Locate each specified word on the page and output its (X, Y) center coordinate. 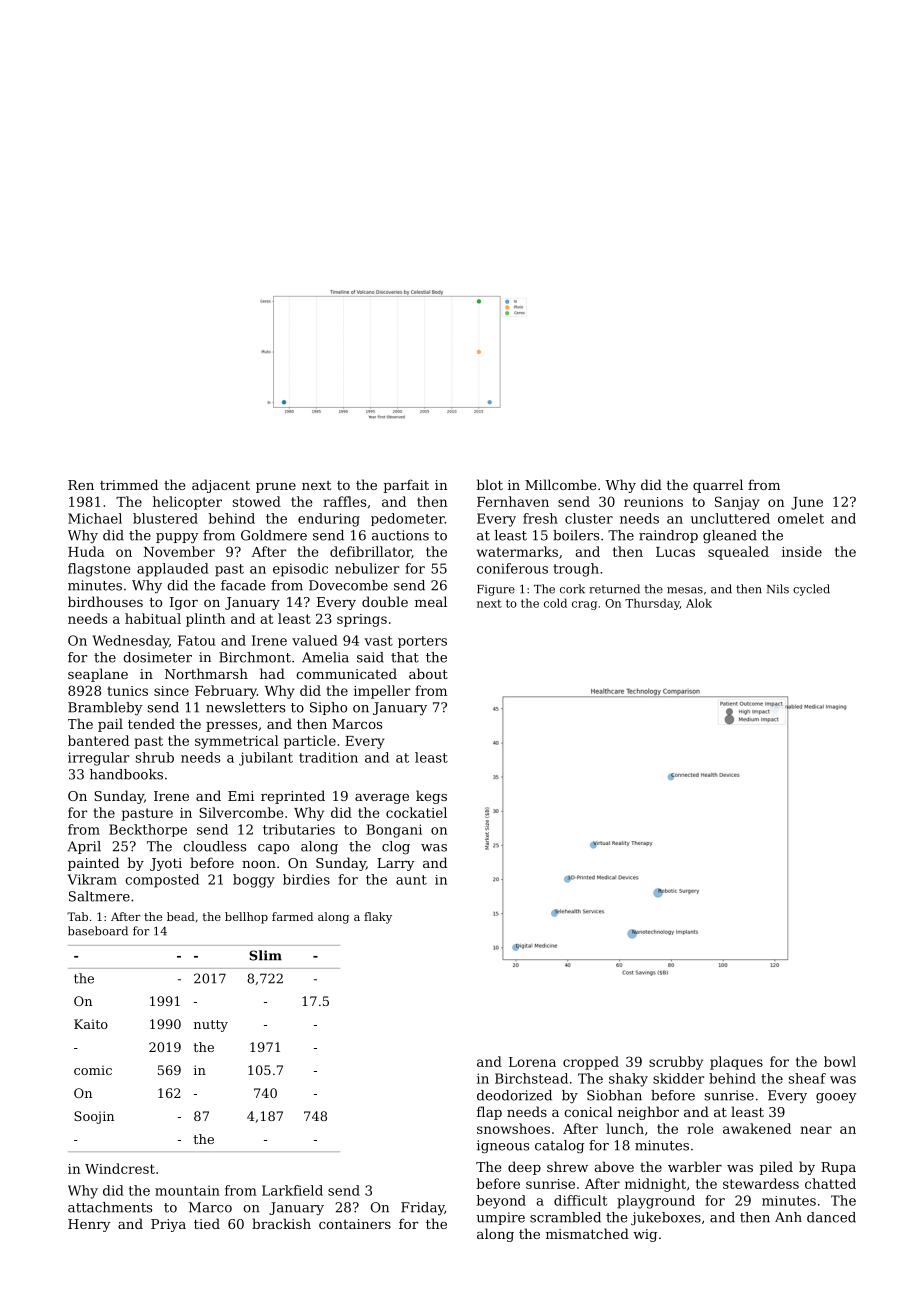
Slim (265, 955)
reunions (653, 502)
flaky (378, 918)
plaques (736, 1063)
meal (431, 601)
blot (489, 484)
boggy (254, 881)
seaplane (98, 675)
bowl (840, 1061)
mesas (685, 590)
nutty (211, 1026)
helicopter (187, 503)
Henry (89, 1225)
